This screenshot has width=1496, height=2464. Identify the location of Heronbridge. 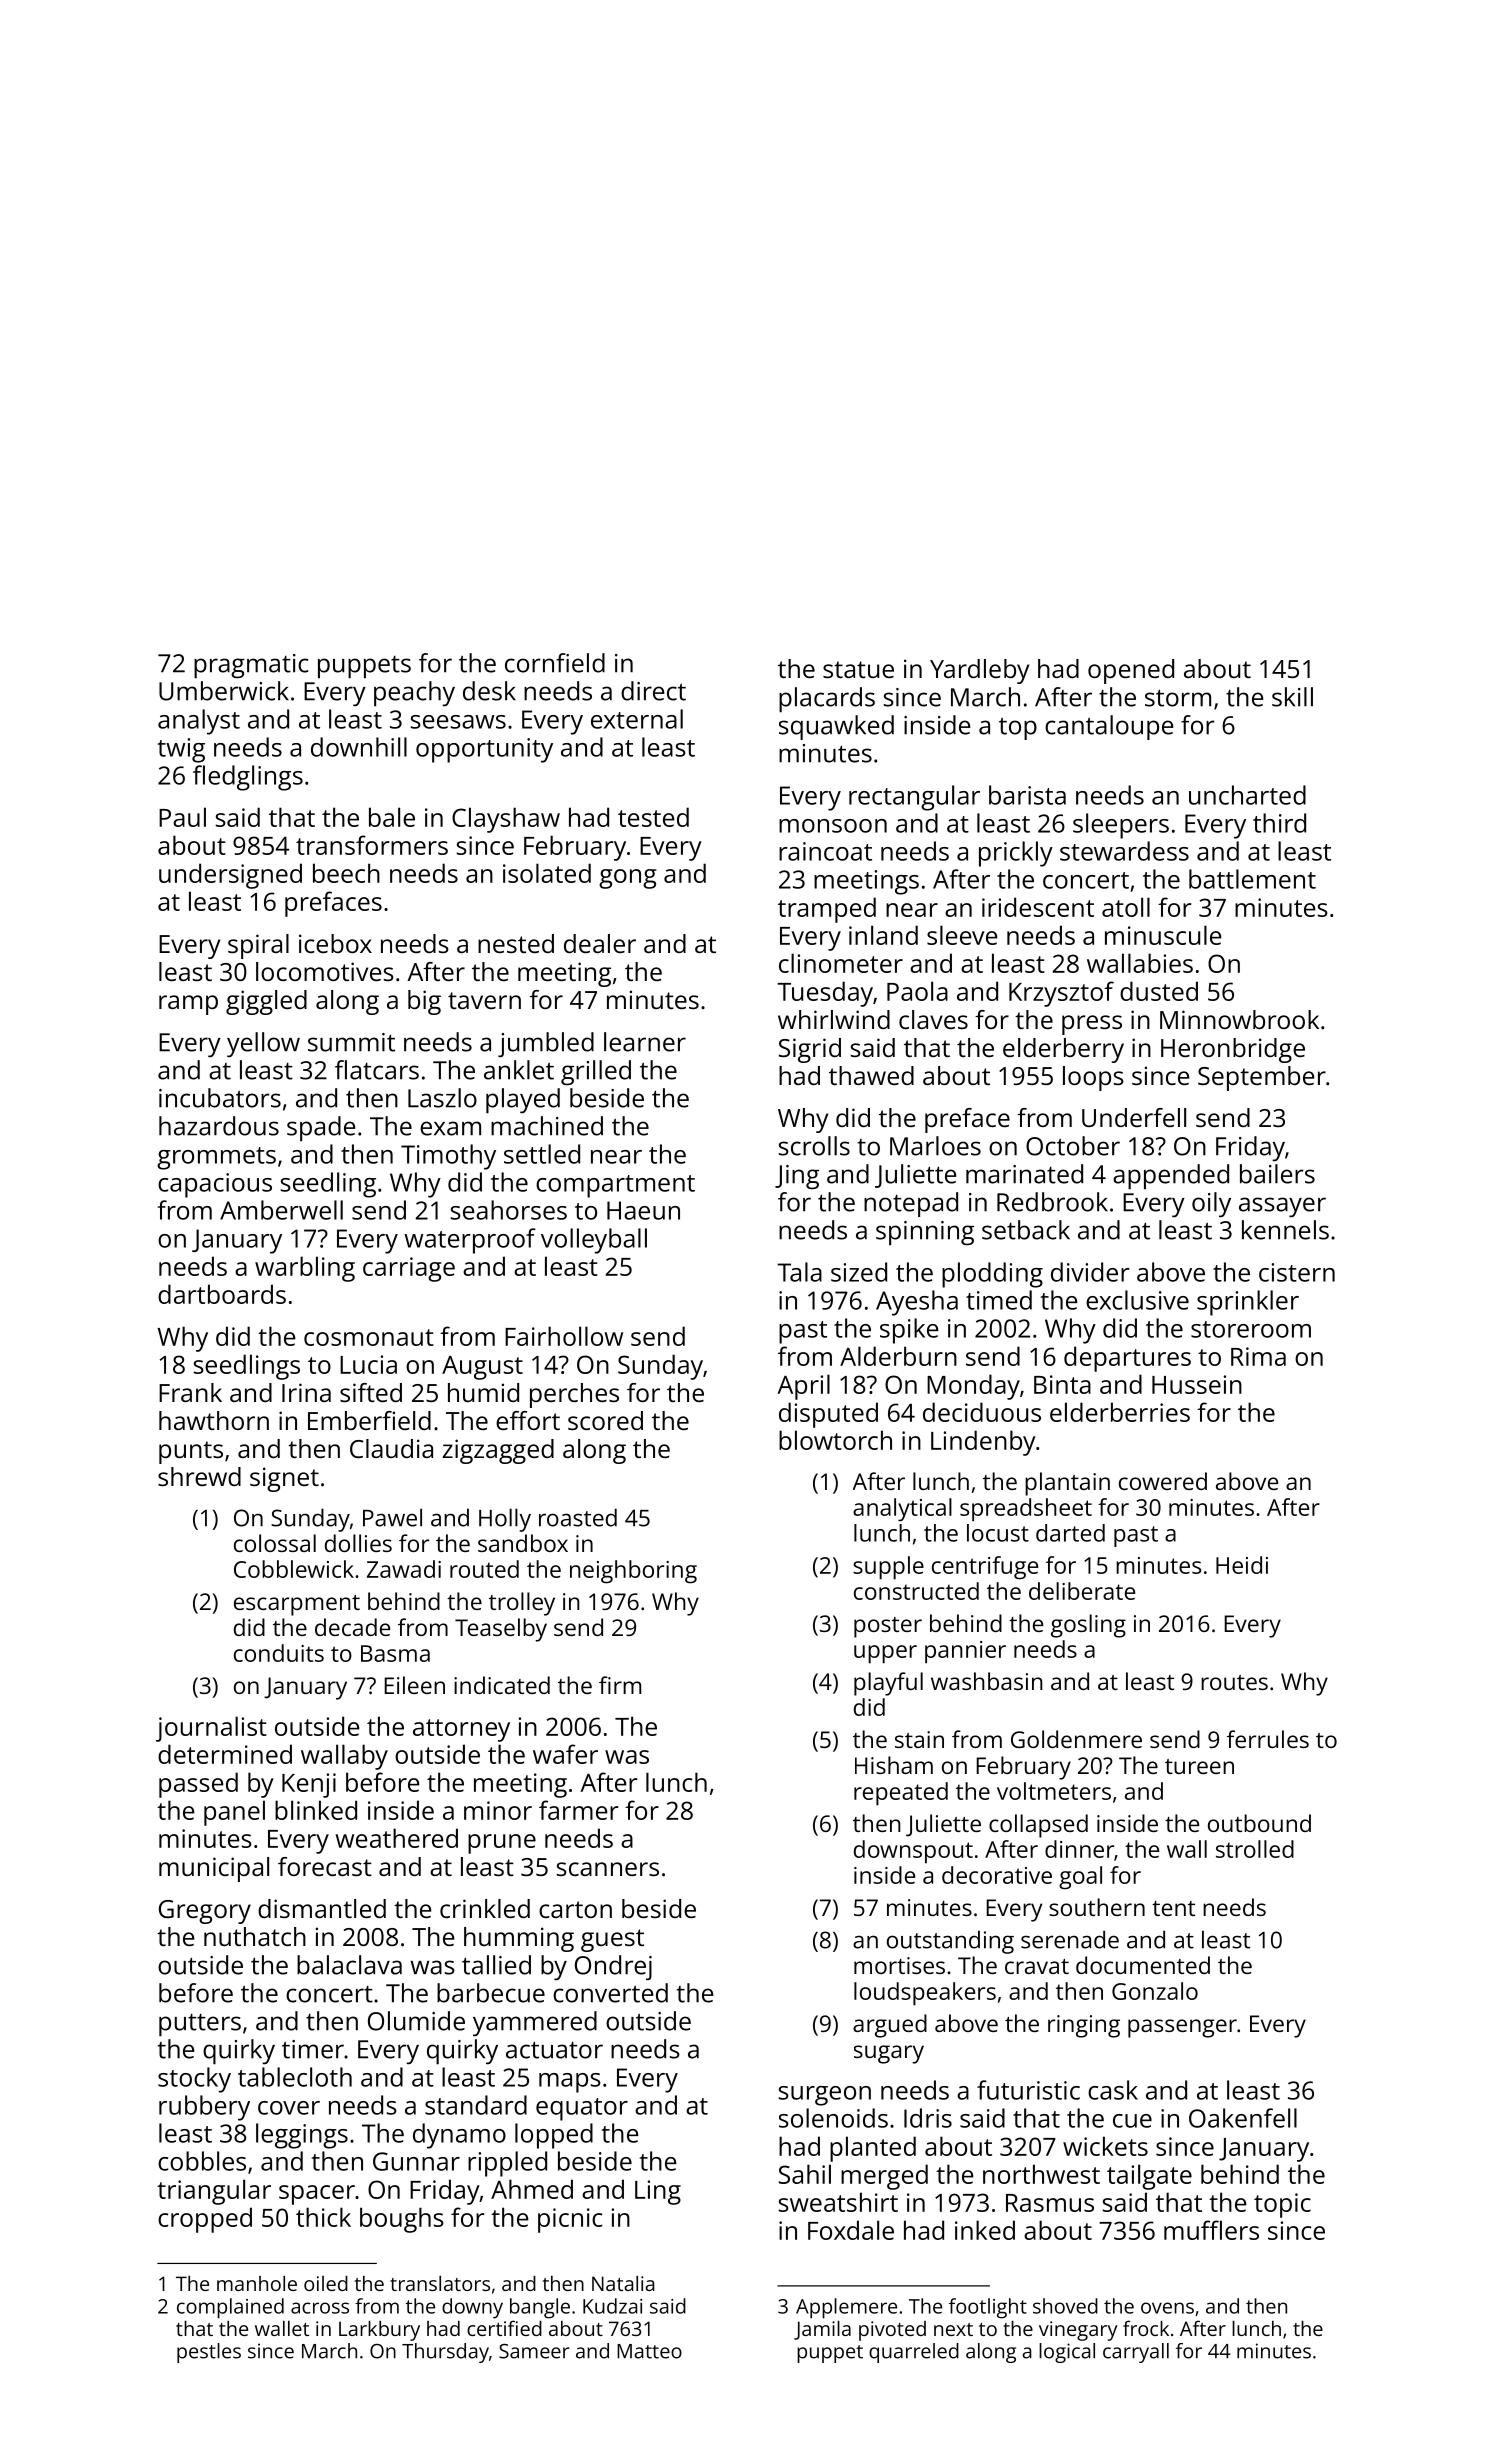
(1233, 1050).
